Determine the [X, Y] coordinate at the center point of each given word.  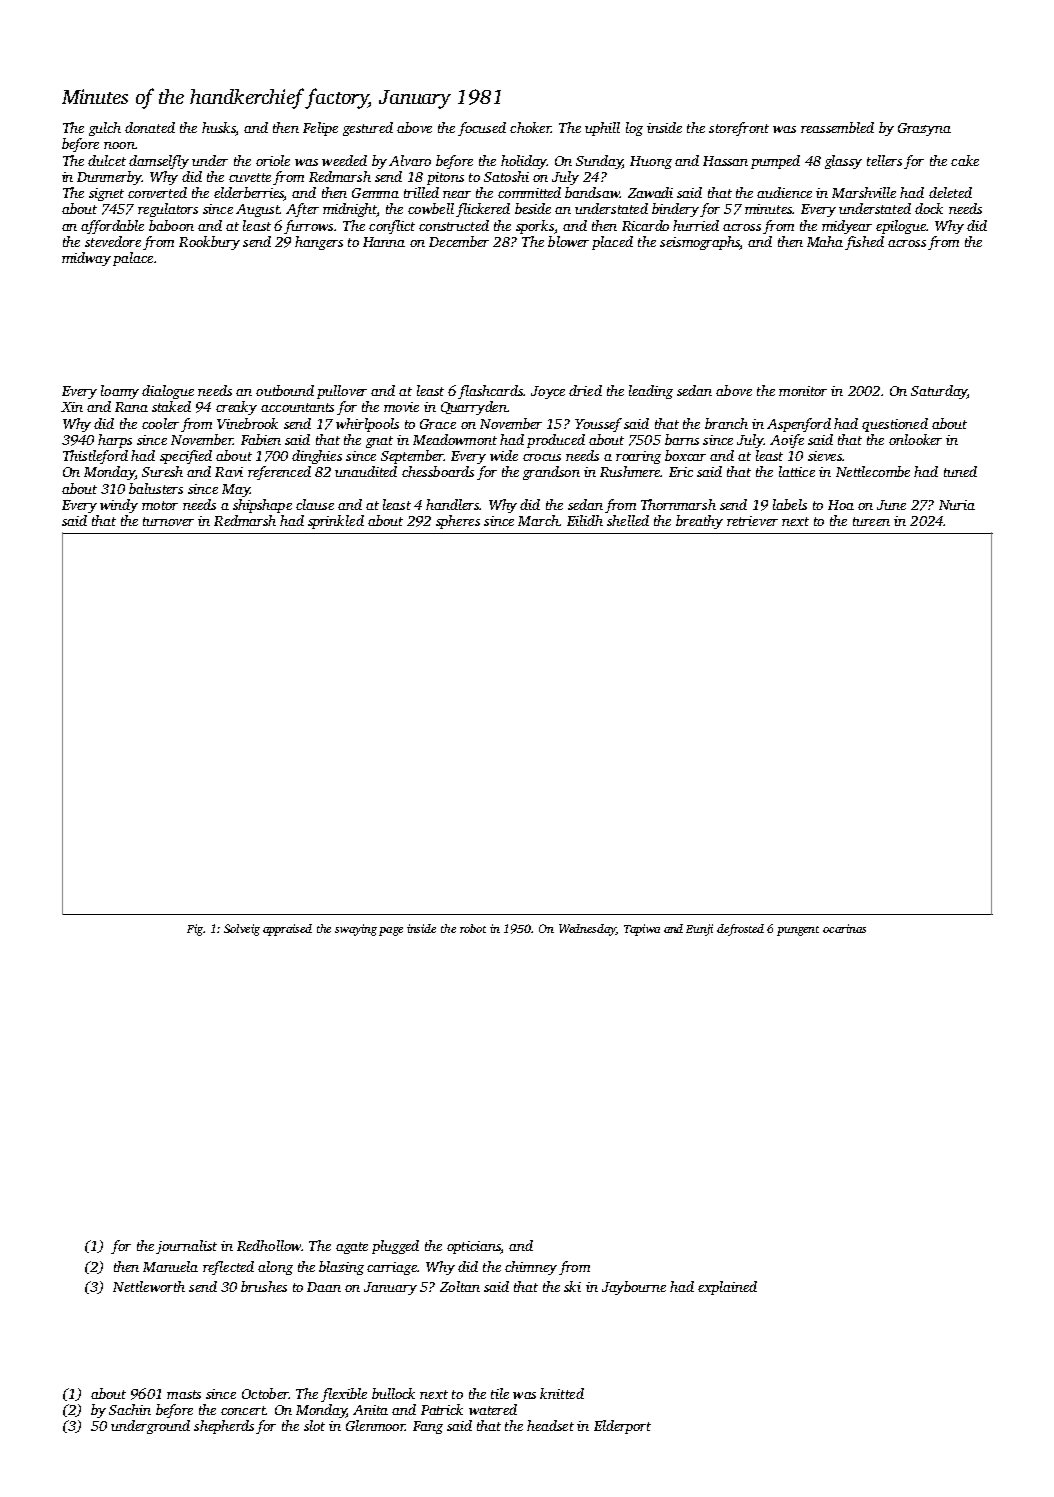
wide [504, 455]
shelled [628, 520]
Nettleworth [149, 1286]
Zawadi [650, 192]
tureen [871, 521]
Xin [72, 407]
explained [727, 1288]
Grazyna [924, 129]
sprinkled [336, 522]
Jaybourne [634, 1288]
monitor [803, 391]
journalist [186, 1247]
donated [150, 127]
